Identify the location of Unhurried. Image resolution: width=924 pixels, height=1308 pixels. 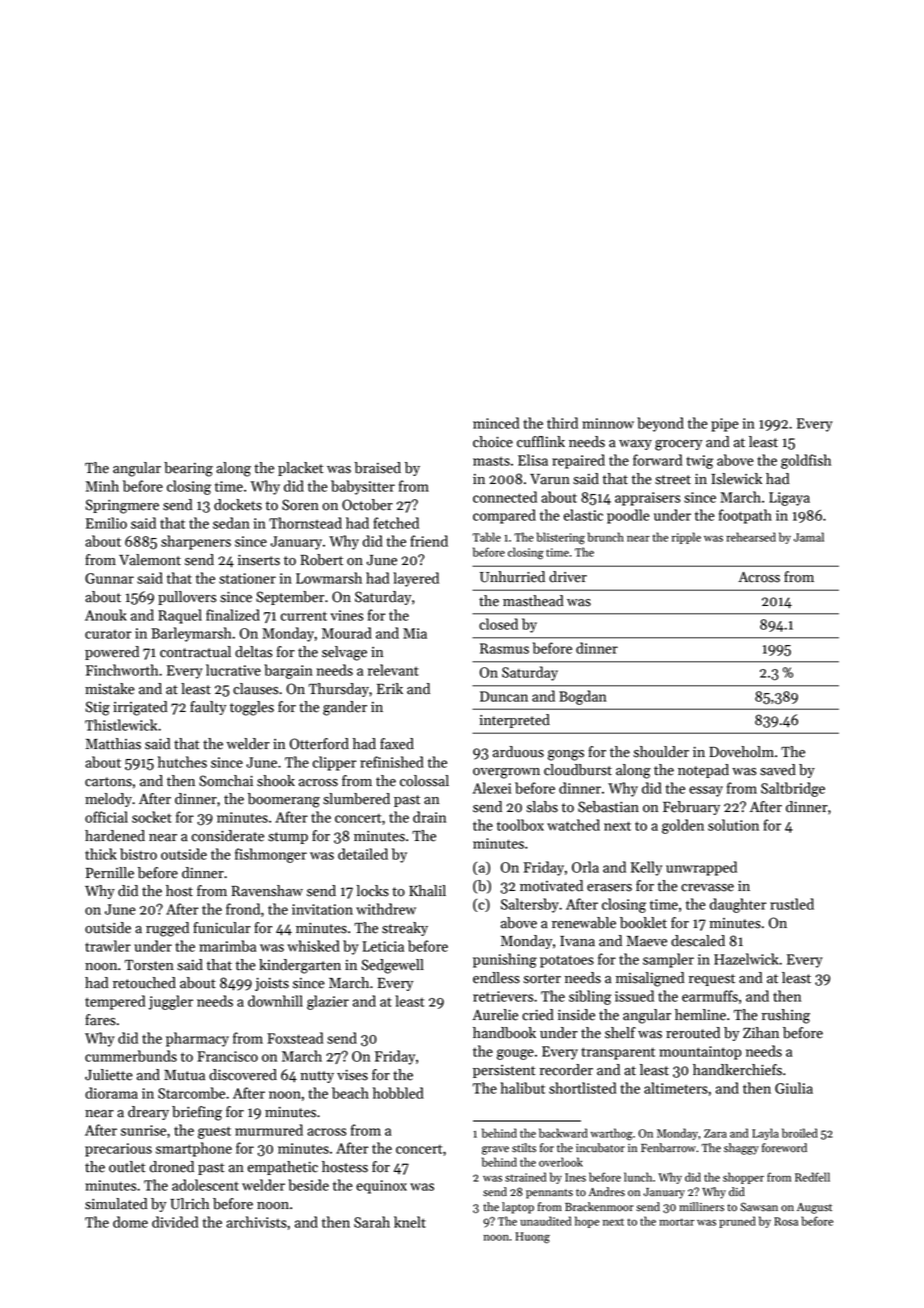
(512, 577).
